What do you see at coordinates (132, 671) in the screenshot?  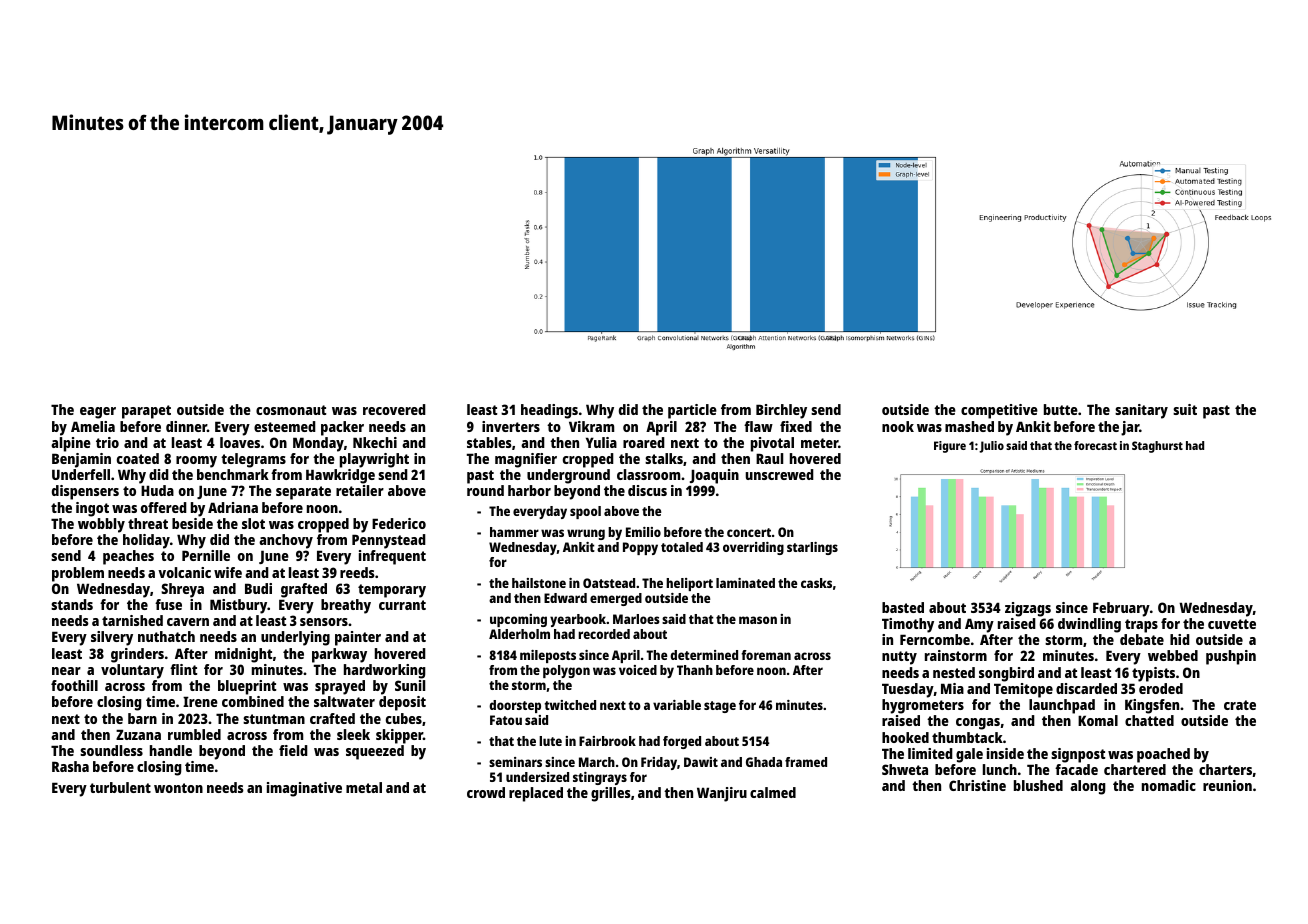 I see `voluntary` at bounding box center [132, 671].
